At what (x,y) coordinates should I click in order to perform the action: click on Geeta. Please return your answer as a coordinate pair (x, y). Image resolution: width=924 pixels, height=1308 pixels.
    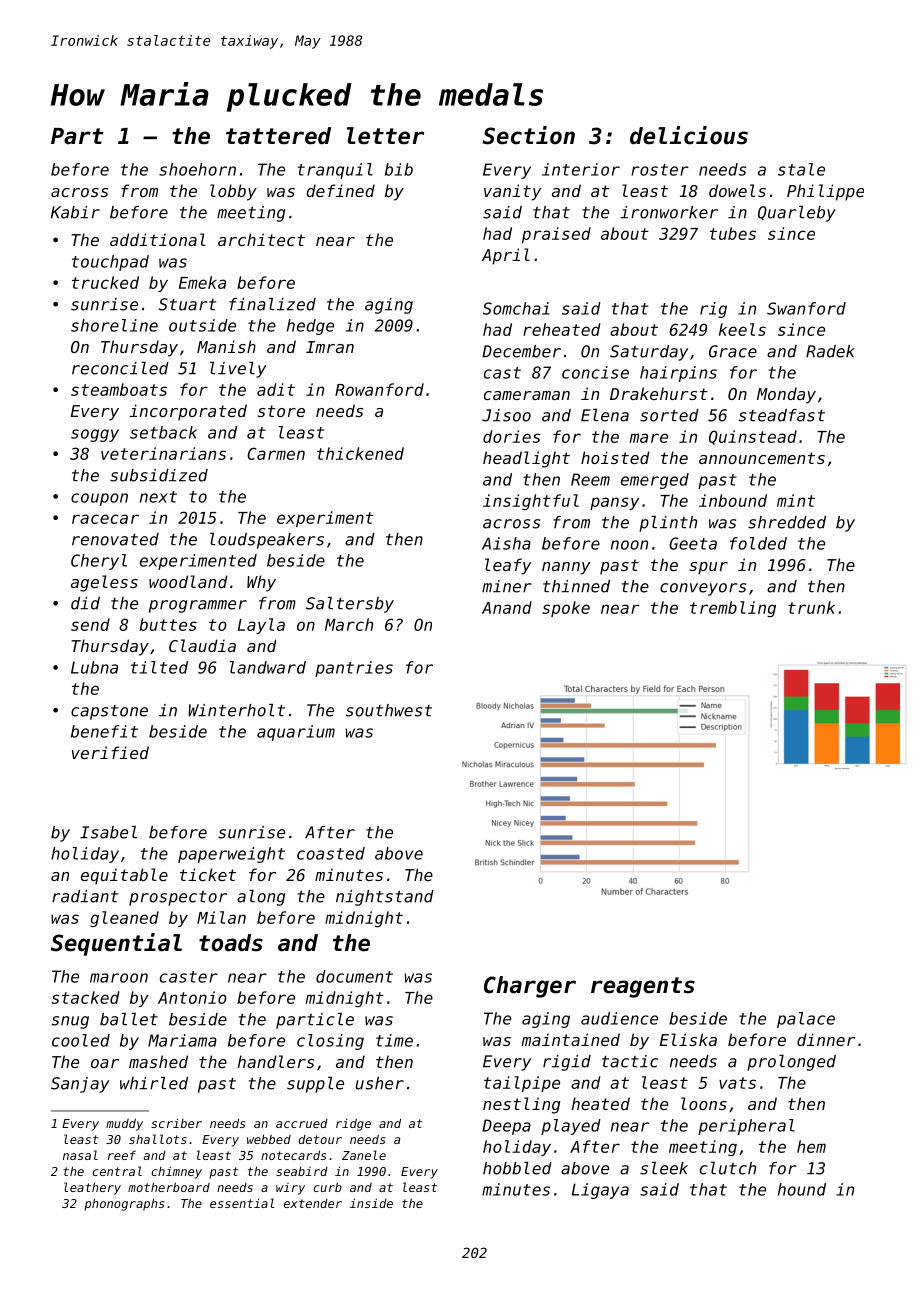
    Looking at the image, I should click on (693, 543).
